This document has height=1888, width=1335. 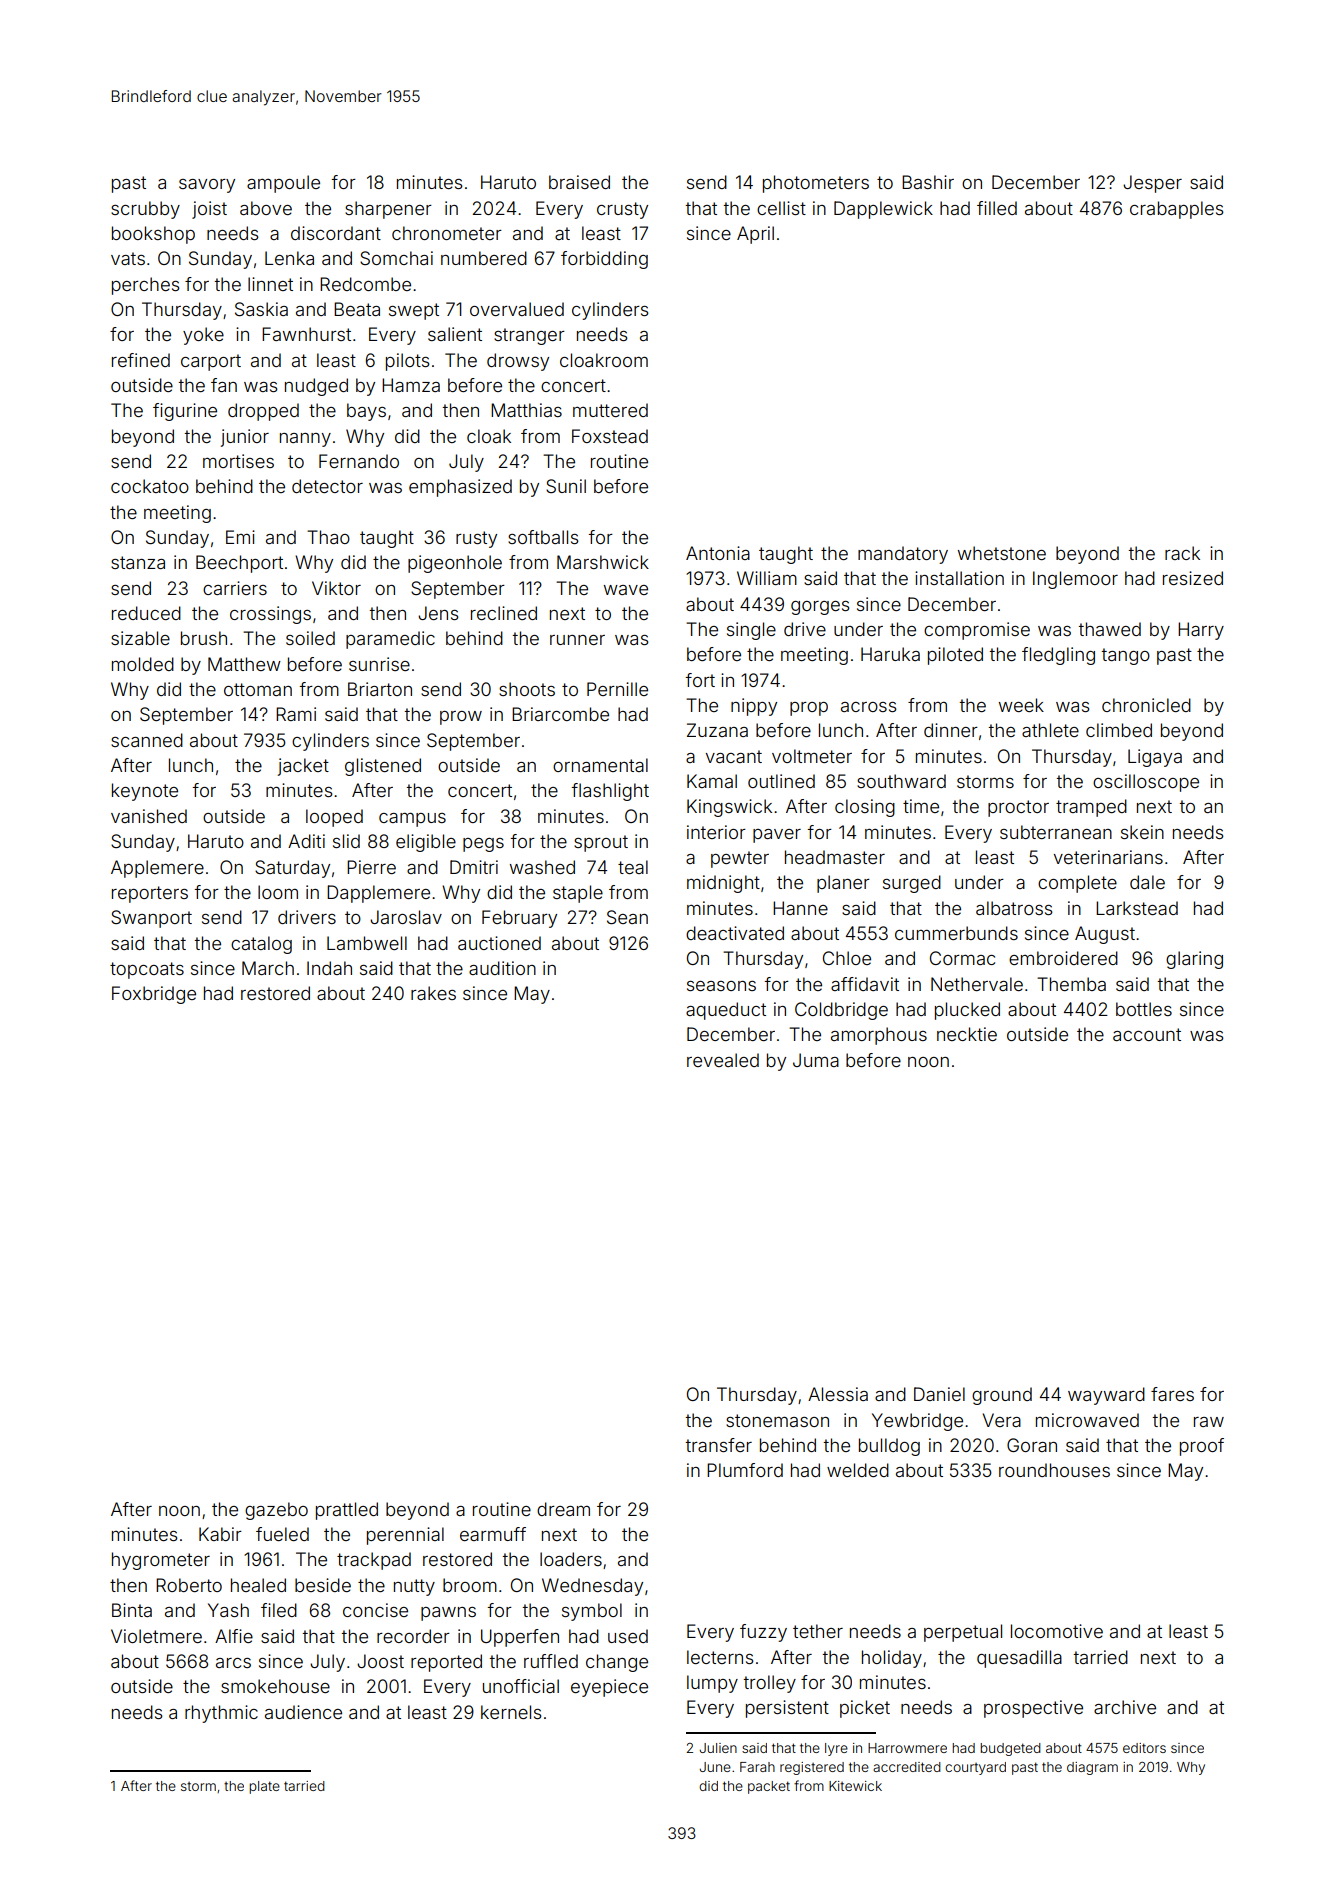 I want to click on Jesper, so click(x=1152, y=184).
